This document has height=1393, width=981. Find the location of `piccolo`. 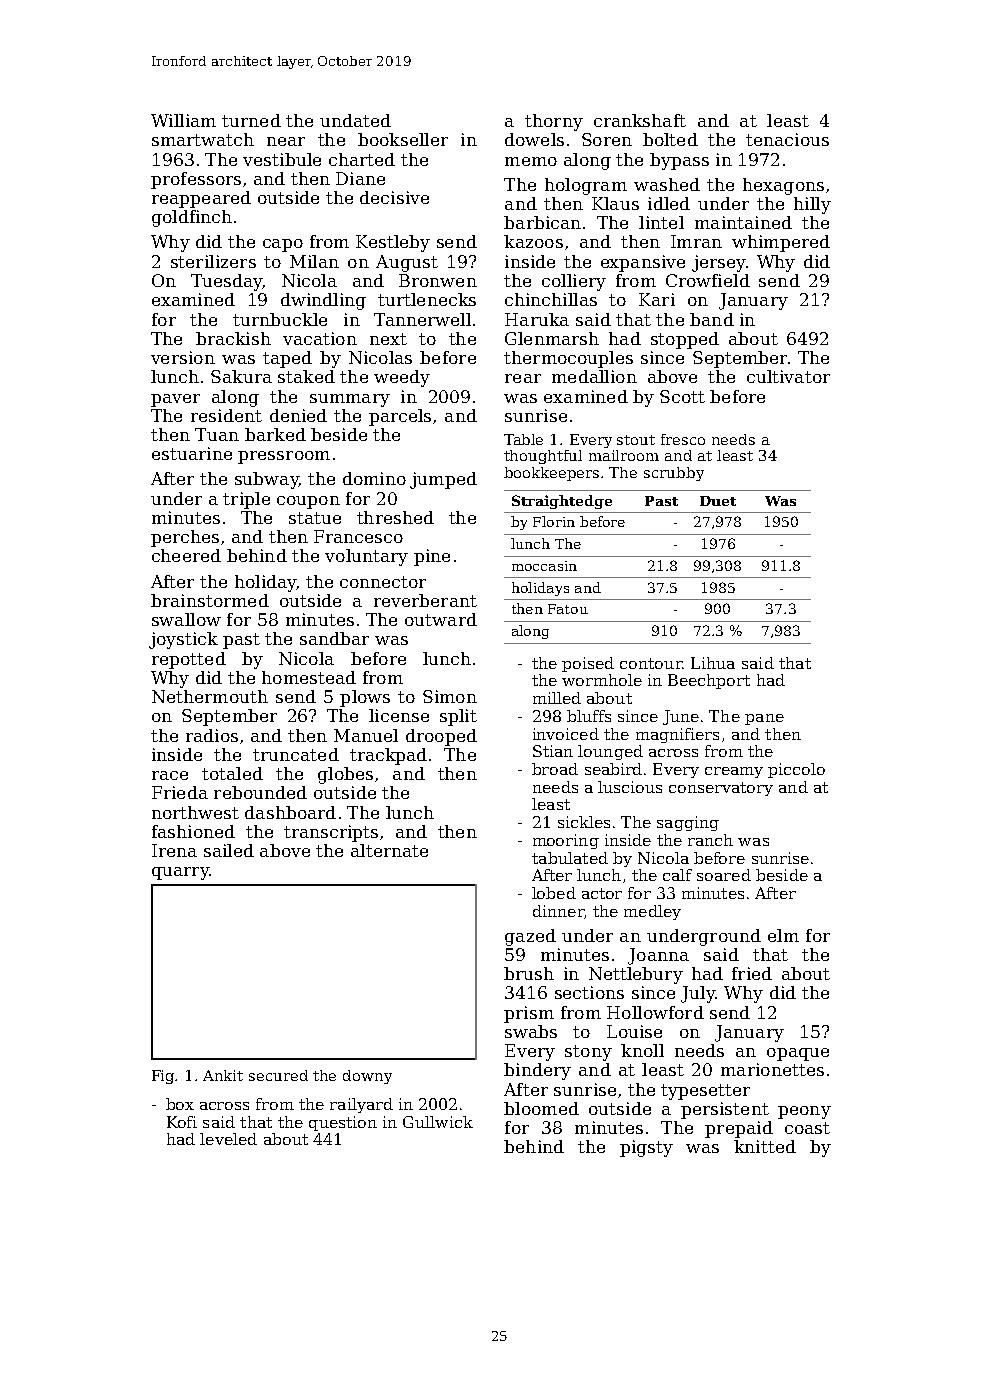

piccolo is located at coordinates (796, 770).
